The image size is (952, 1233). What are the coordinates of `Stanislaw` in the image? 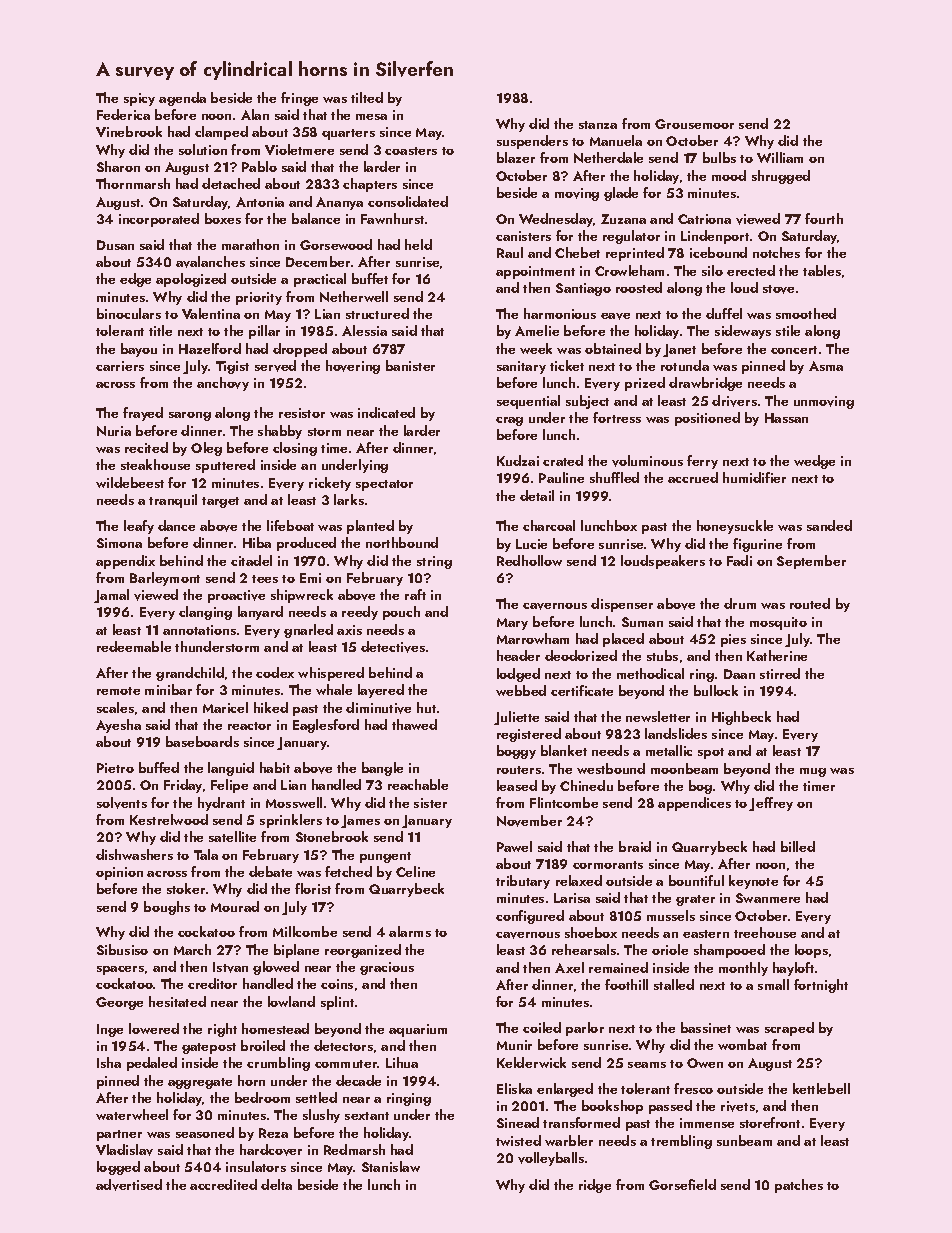 It's located at (391, 1166).
